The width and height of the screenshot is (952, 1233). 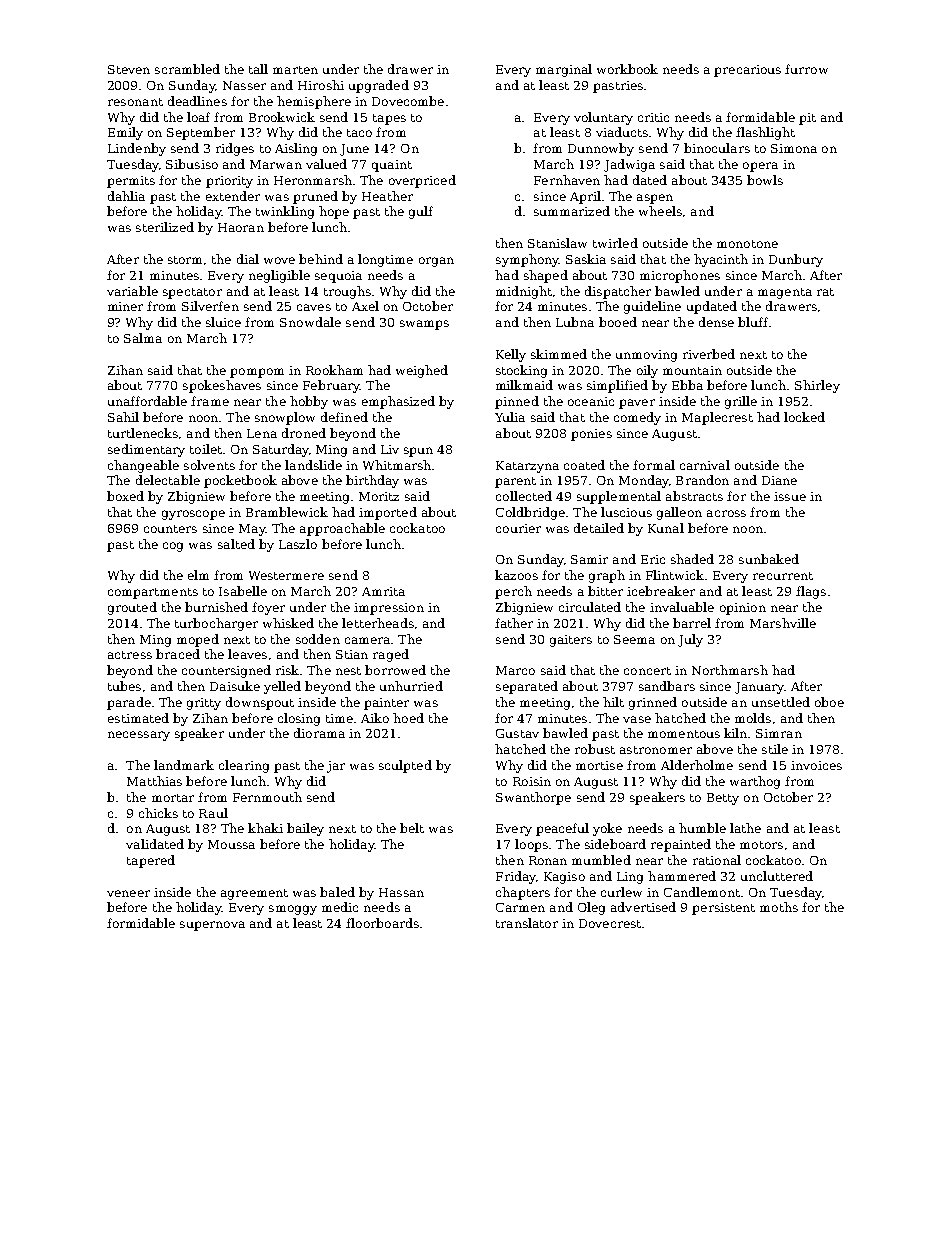 What do you see at coordinates (382, 923) in the screenshot?
I see `floorboards` at bounding box center [382, 923].
